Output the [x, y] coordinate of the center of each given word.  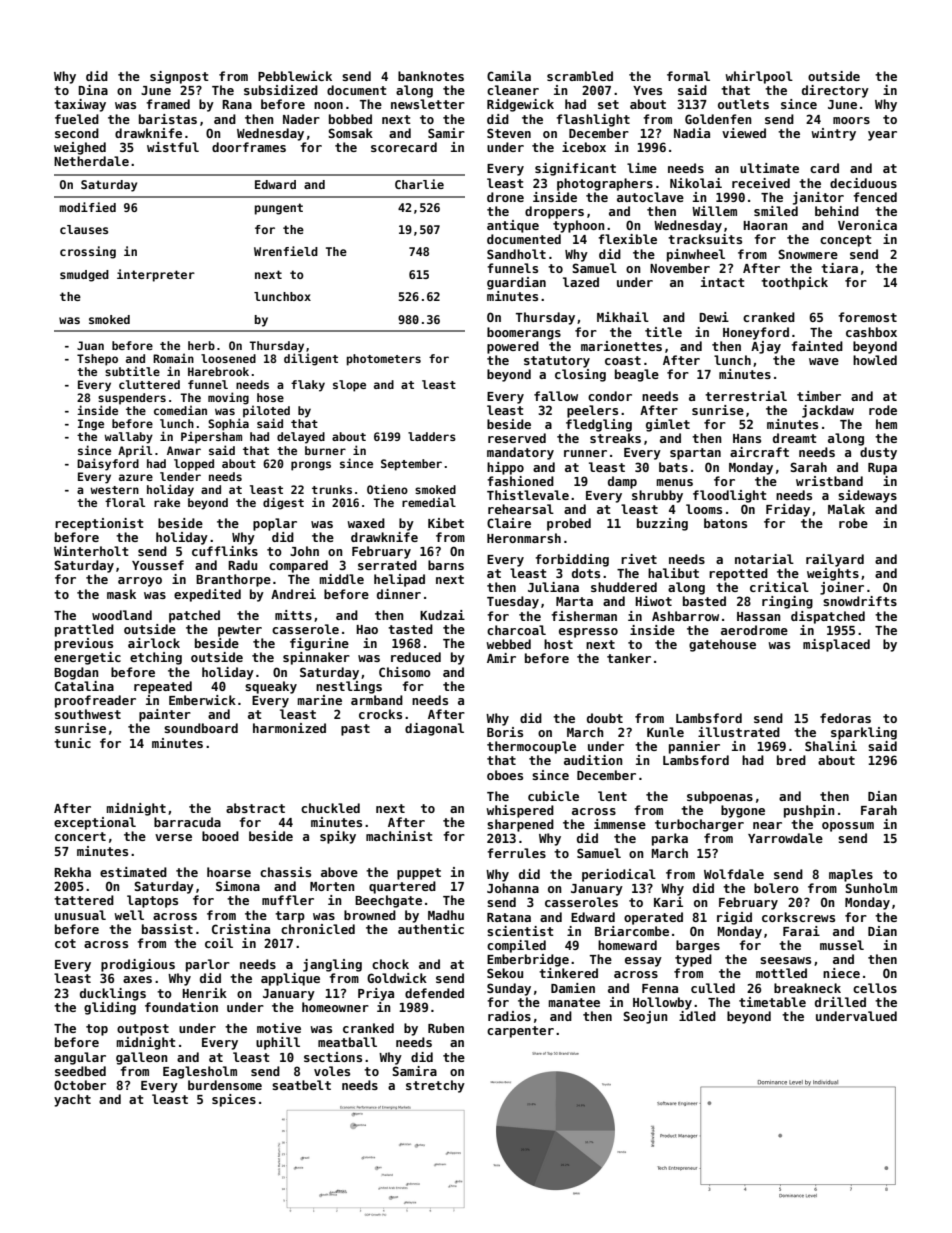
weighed [80, 148]
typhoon [579, 226]
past [355, 730]
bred [791, 760]
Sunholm [871, 888]
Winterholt [91, 551]
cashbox [871, 332]
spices [234, 1100]
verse [173, 837]
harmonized [289, 728]
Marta [574, 601]
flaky [308, 386]
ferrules [516, 853]
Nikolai [696, 183]
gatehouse [722, 645]
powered [513, 347]
